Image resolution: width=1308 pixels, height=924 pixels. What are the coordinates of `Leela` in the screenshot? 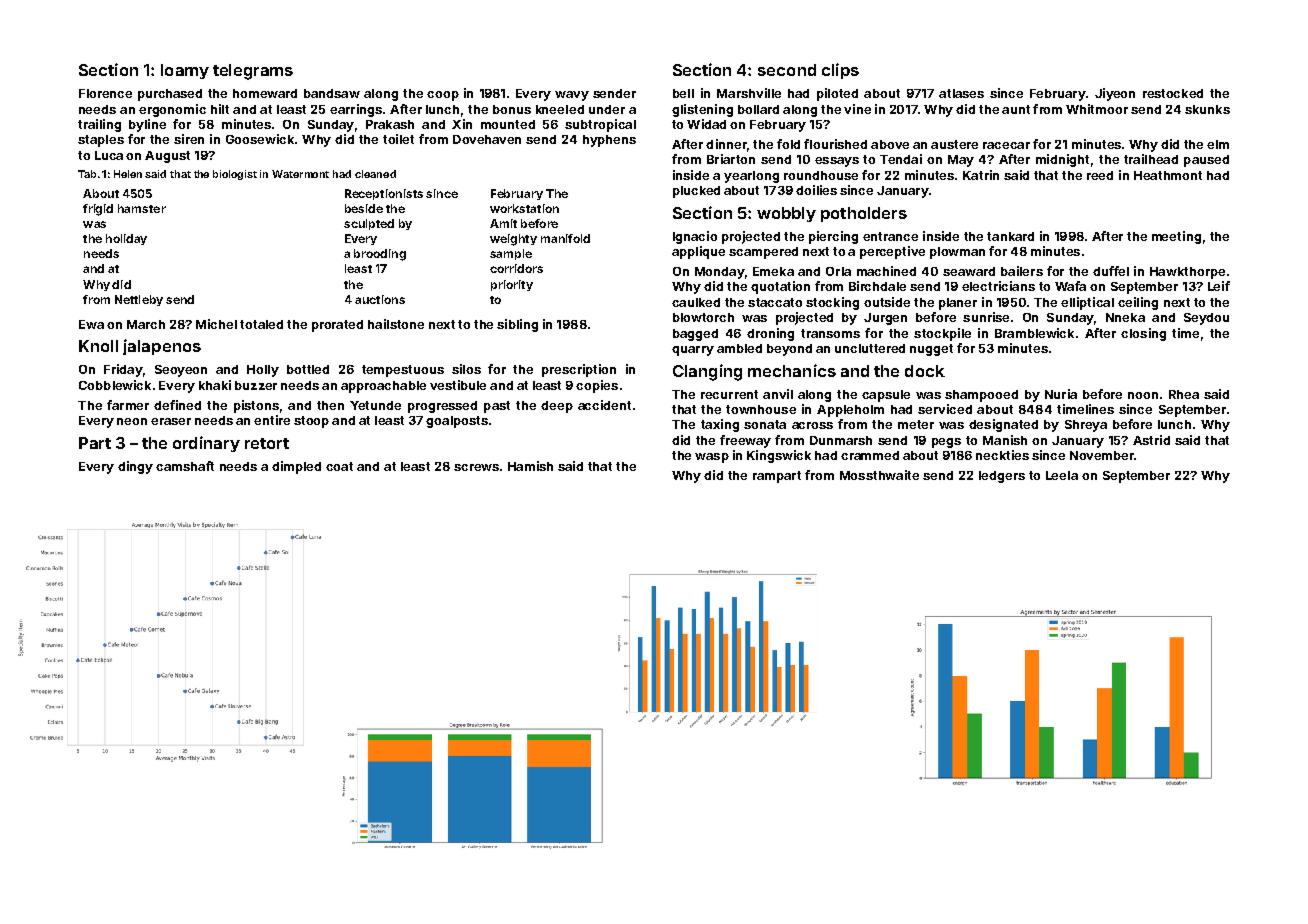 It's located at (1062, 475).
